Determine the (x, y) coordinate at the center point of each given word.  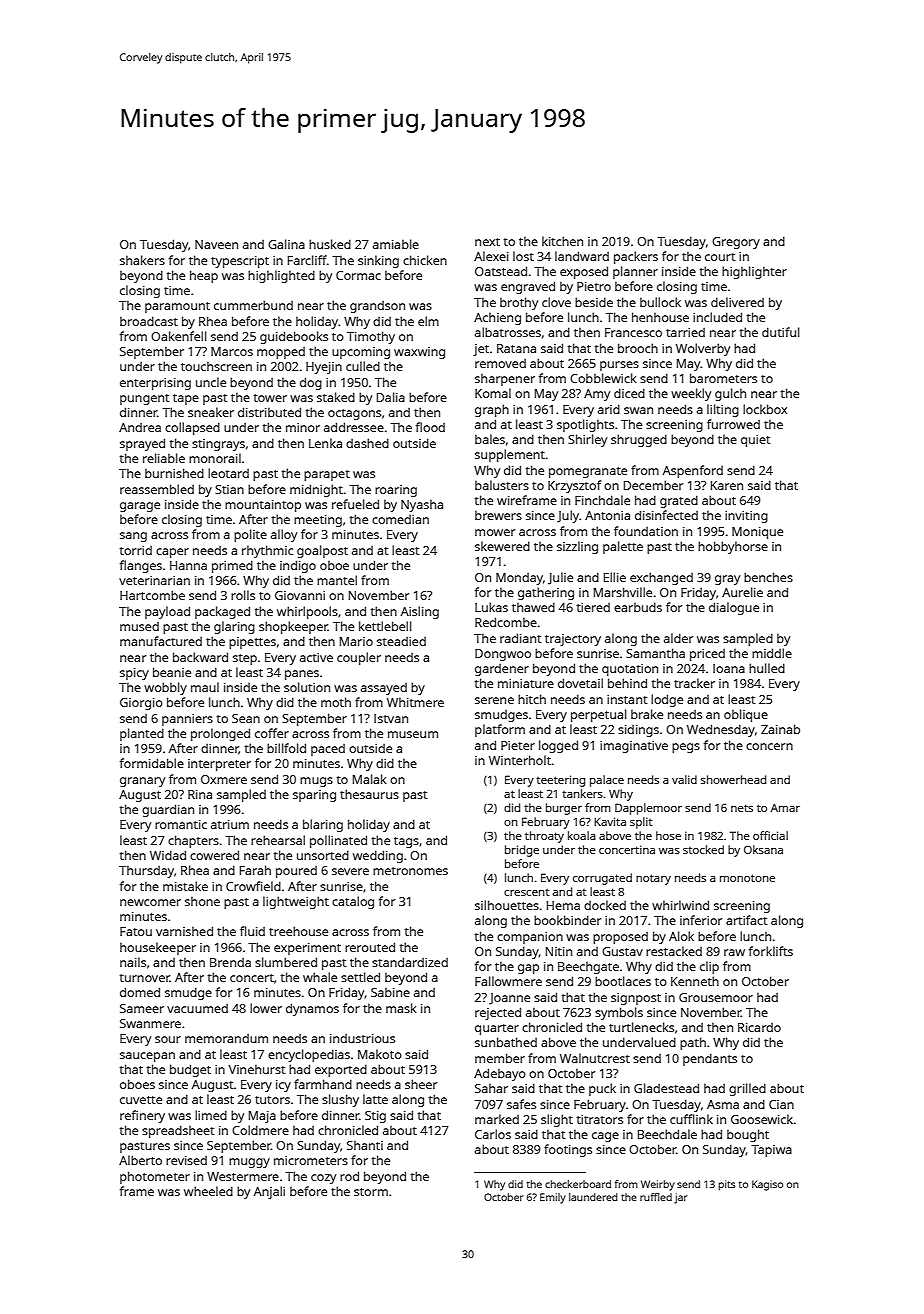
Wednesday (721, 730)
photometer (155, 1177)
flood (430, 427)
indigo (298, 566)
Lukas (491, 607)
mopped (281, 353)
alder (678, 638)
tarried (685, 332)
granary (142, 782)
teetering (560, 781)
